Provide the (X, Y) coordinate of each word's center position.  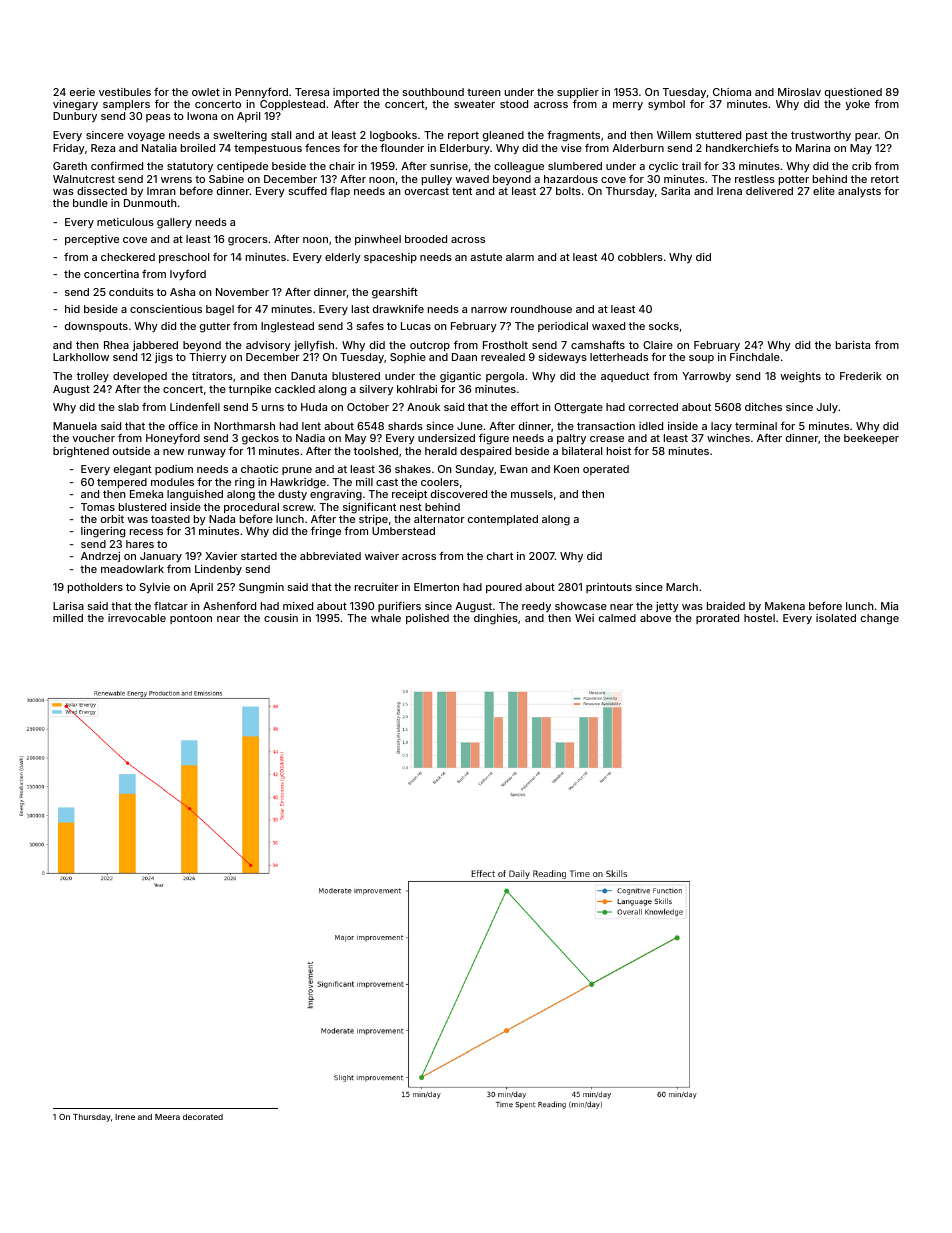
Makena (785, 606)
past (757, 136)
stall (281, 135)
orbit (112, 519)
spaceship (390, 258)
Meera (167, 1117)
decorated (203, 1117)
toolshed (376, 451)
